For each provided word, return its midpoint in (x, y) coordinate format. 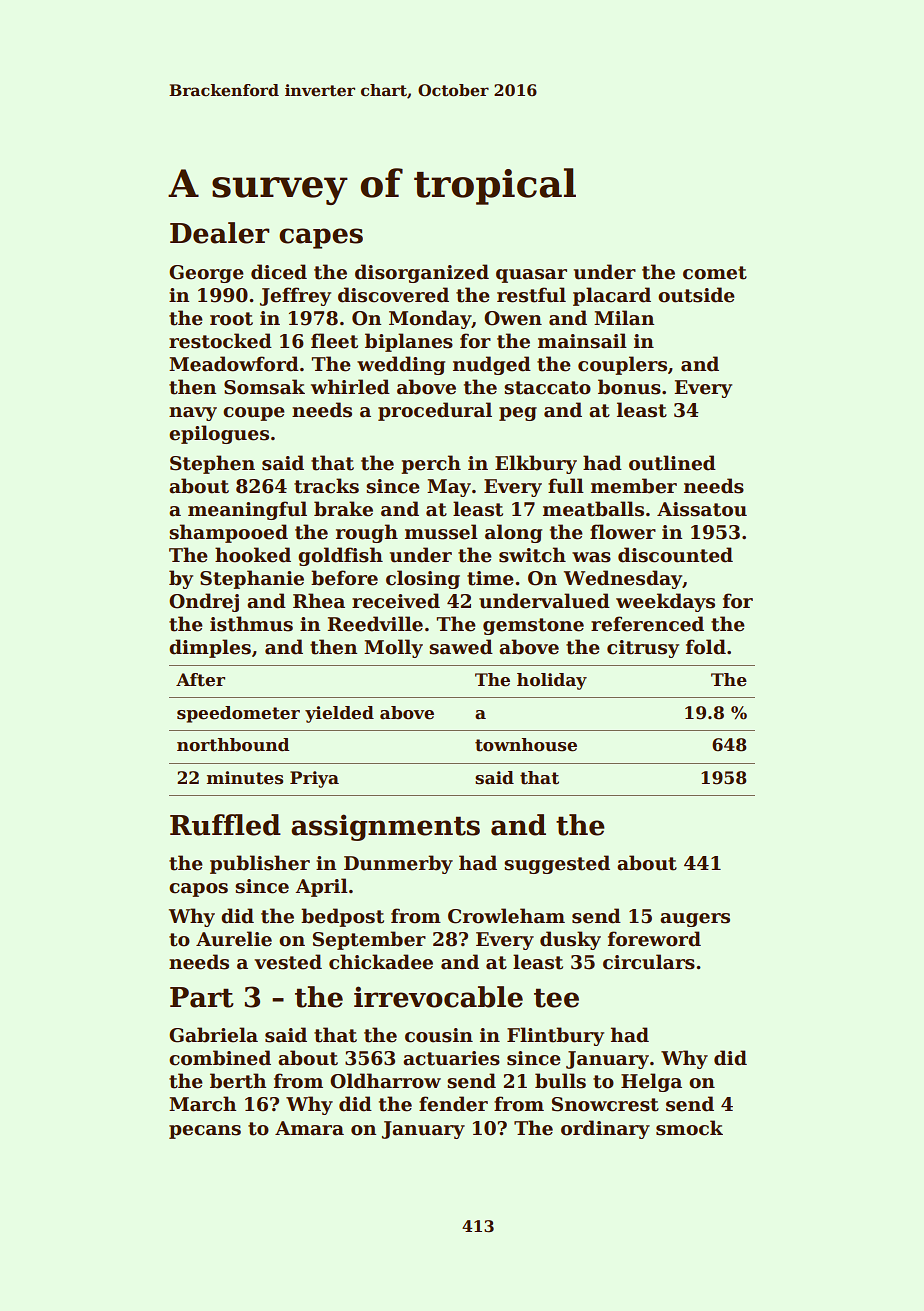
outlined (672, 463)
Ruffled (225, 825)
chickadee (381, 962)
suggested (557, 864)
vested (288, 962)
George (206, 274)
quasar (531, 276)
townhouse (526, 745)
